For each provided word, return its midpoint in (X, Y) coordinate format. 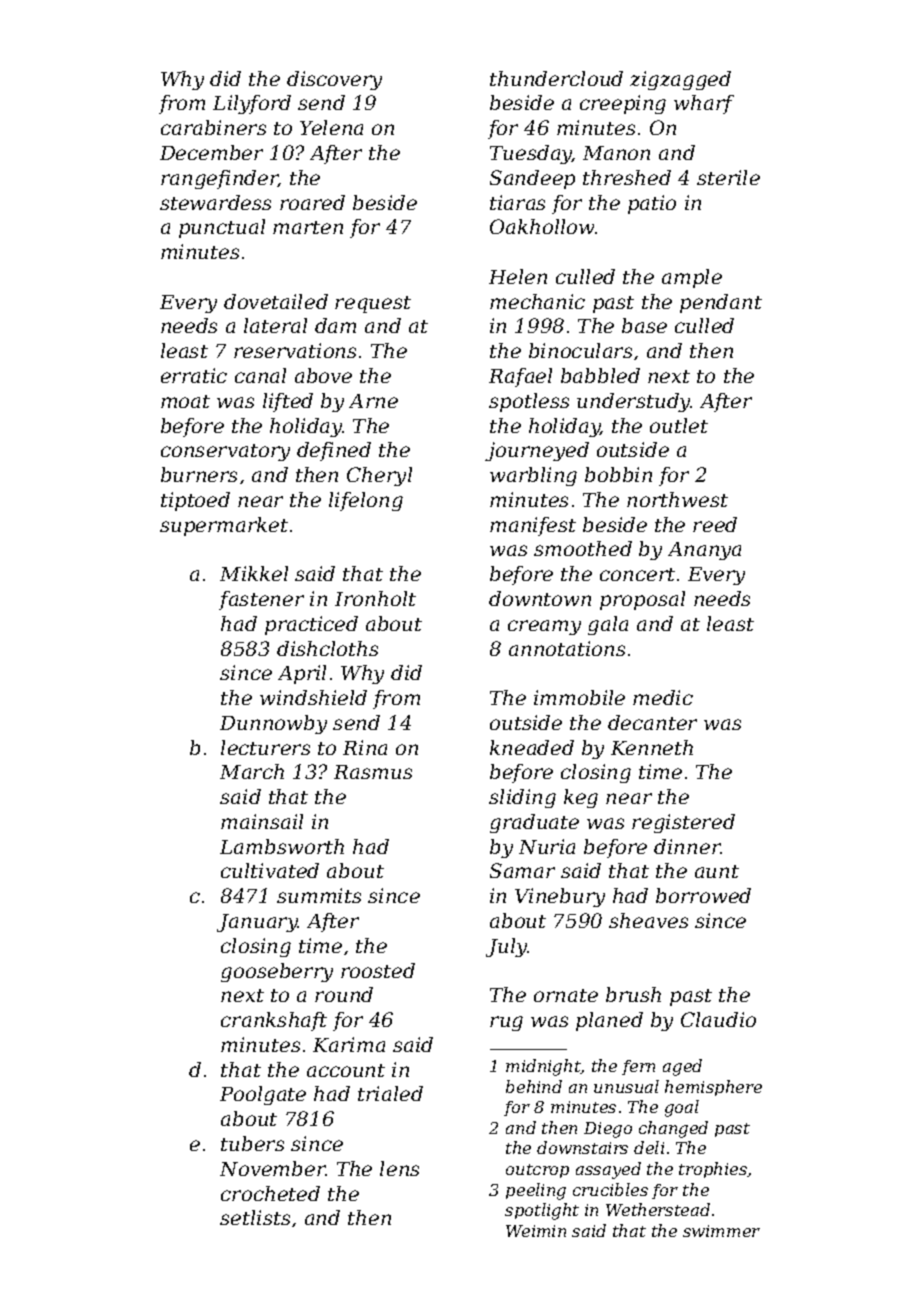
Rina (365, 747)
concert (637, 574)
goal (682, 1108)
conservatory (225, 452)
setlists (255, 1217)
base (644, 325)
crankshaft (274, 1021)
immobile (579, 697)
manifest (533, 526)
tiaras (517, 202)
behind (534, 1086)
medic (663, 697)
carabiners (213, 127)
